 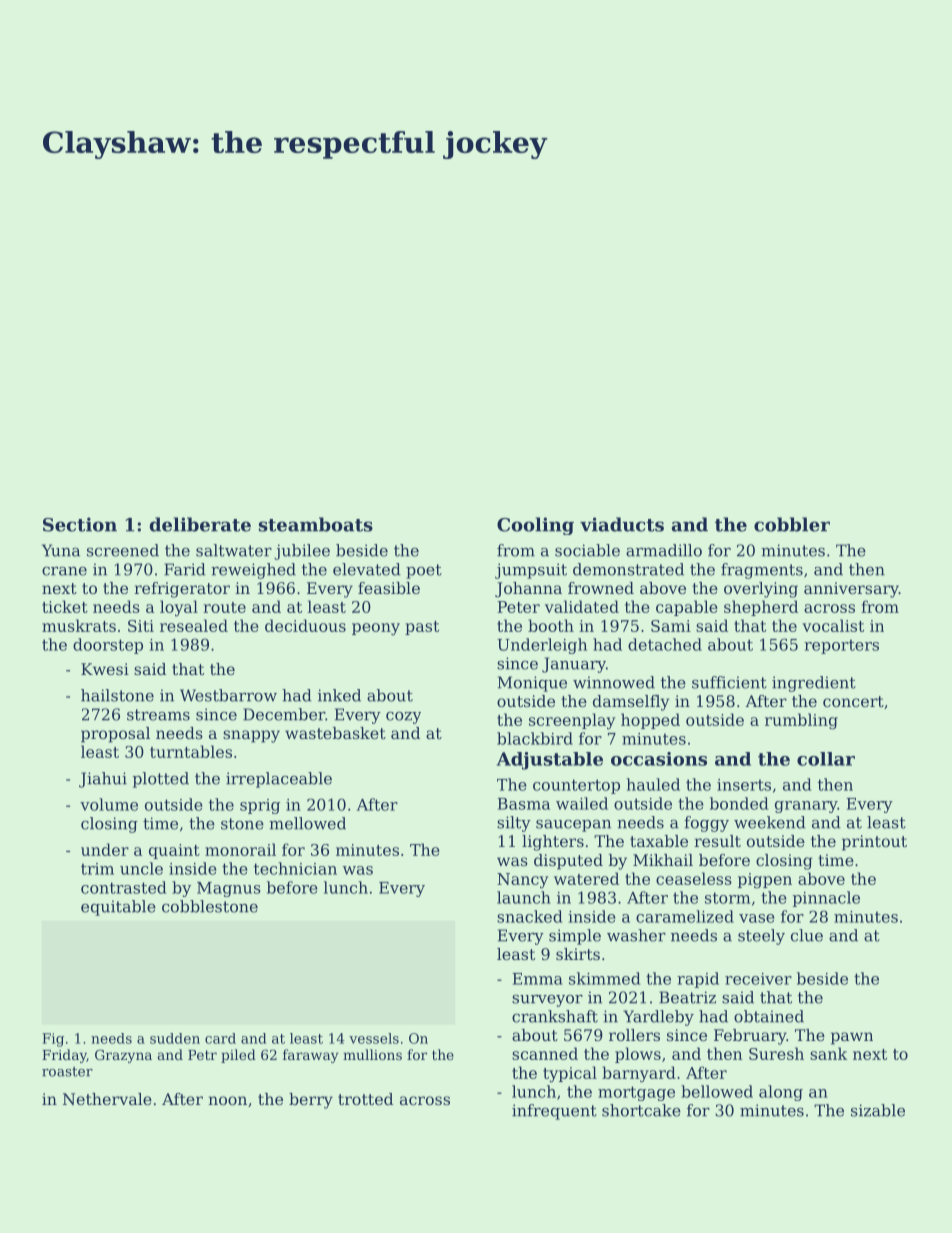 What do you see at coordinates (853, 701) in the document?
I see `concert` at bounding box center [853, 701].
